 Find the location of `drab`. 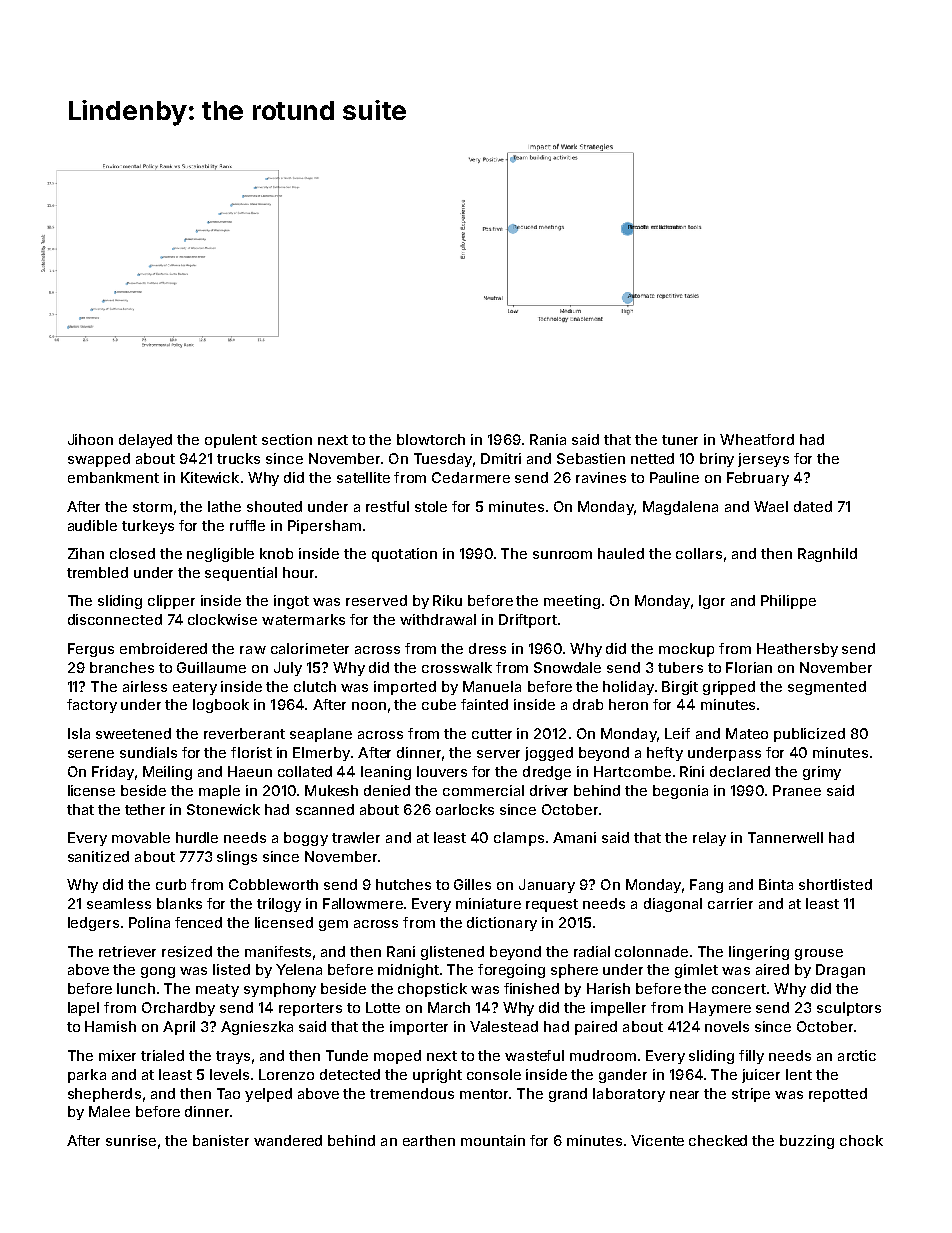

drab is located at coordinates (588, 704).
